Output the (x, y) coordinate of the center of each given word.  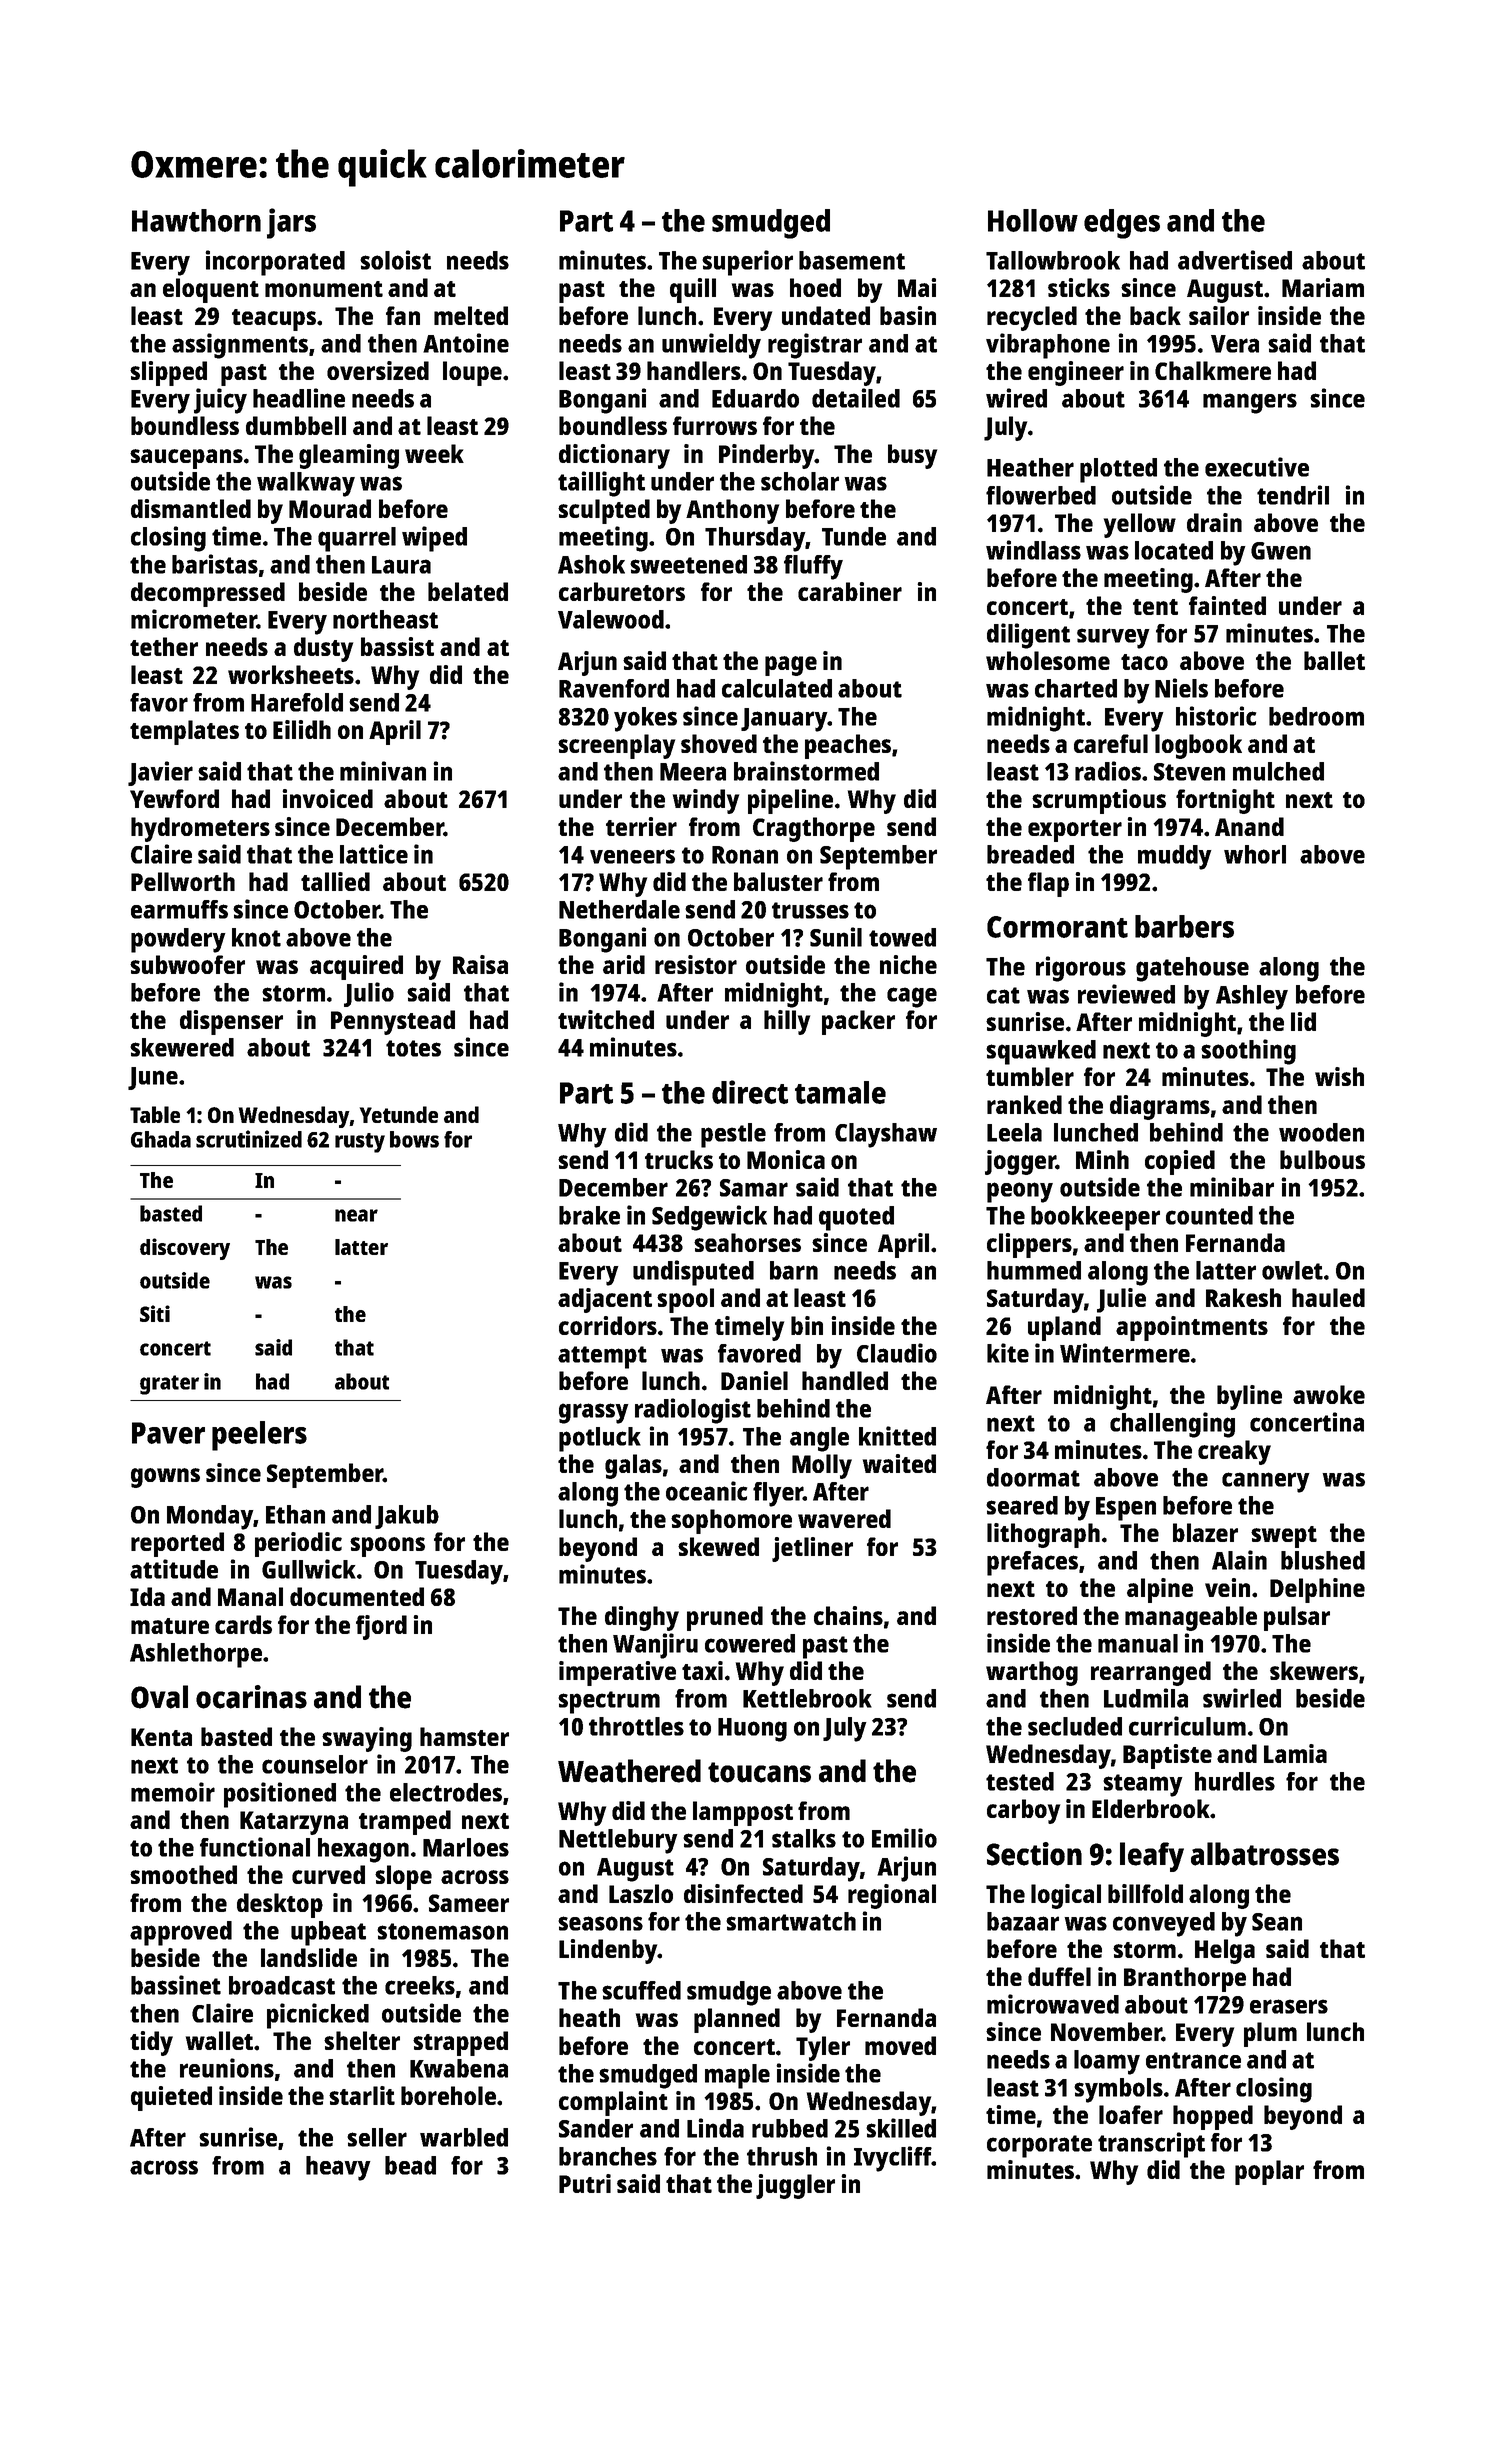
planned (737, 2020)
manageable (1191, 1618)
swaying (367, 1739)
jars (291, 223)
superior (747, 263)
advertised (1235, 260)
